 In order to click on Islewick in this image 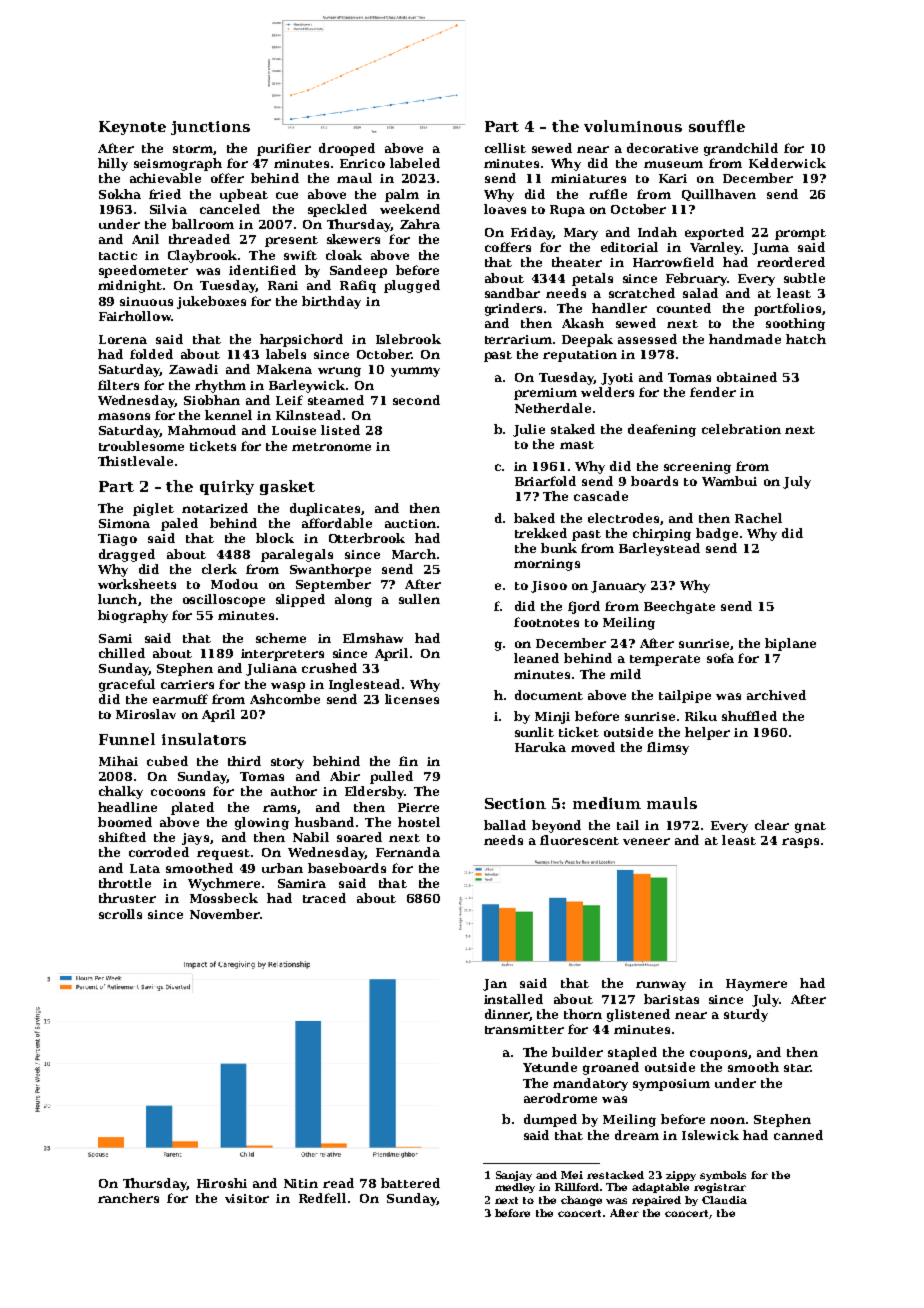, I will do `click(710, 1135)`.
